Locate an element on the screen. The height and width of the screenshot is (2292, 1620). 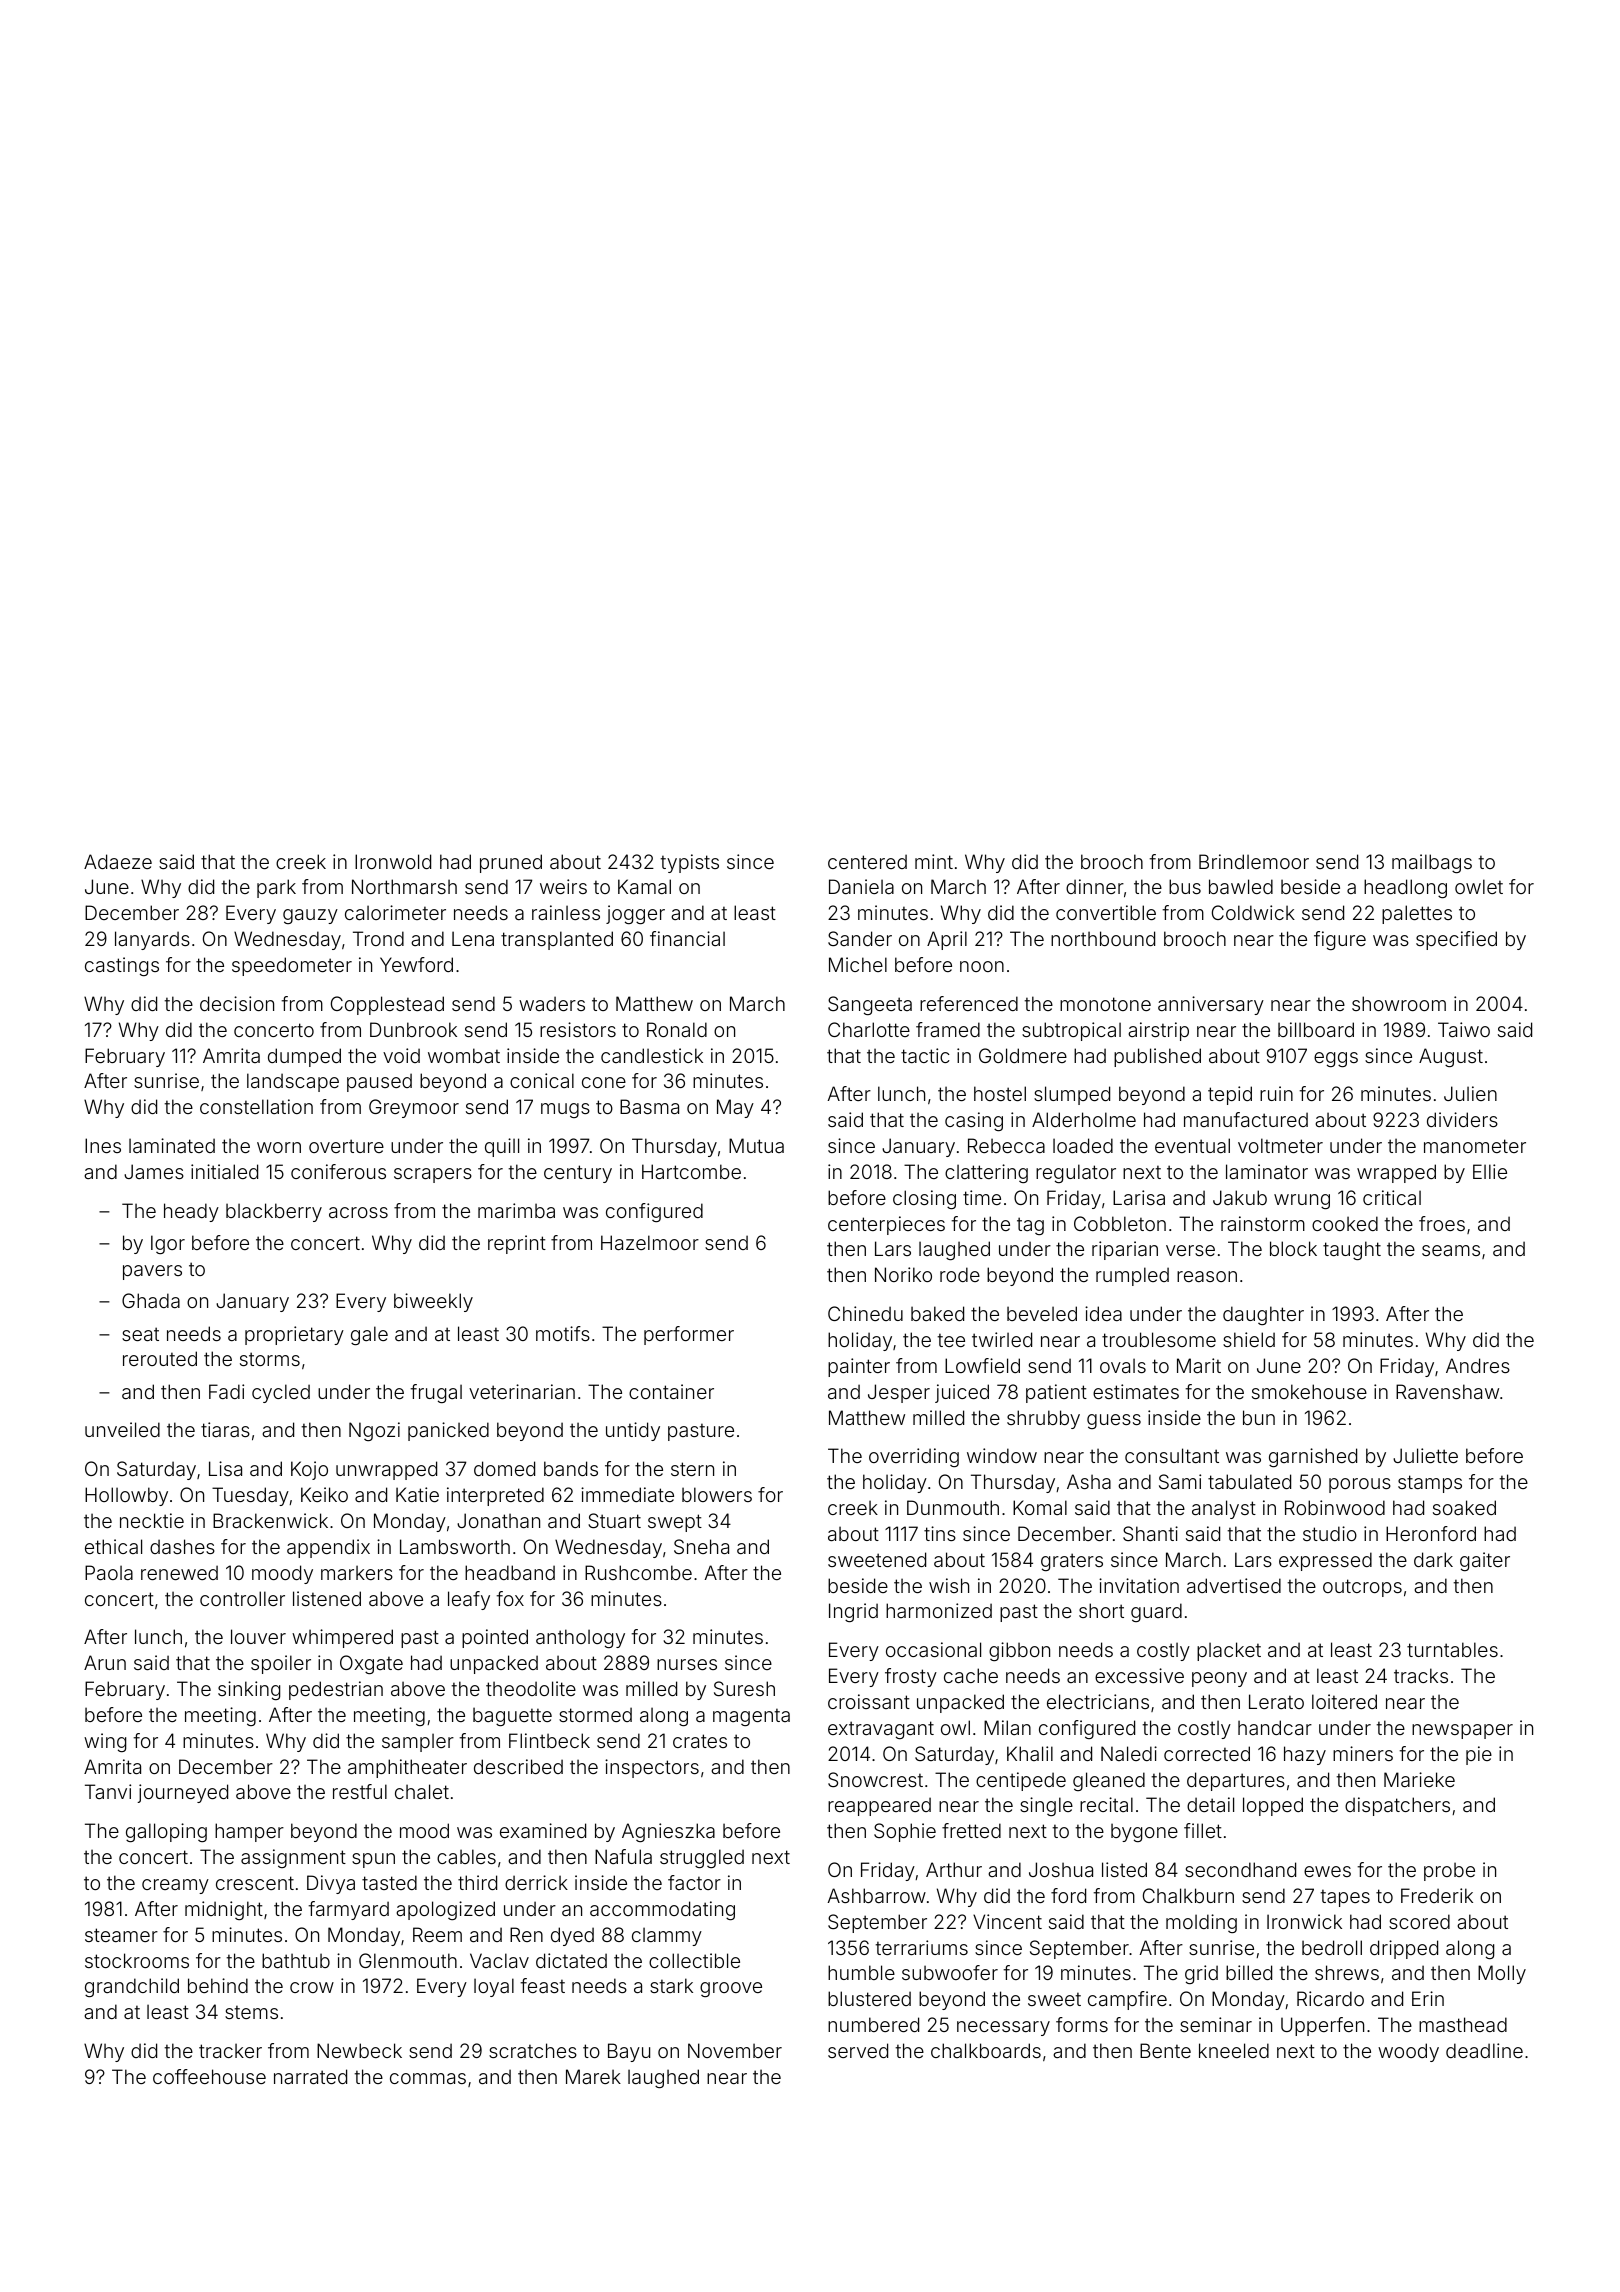
mint is located at coordinates (934, 861).
